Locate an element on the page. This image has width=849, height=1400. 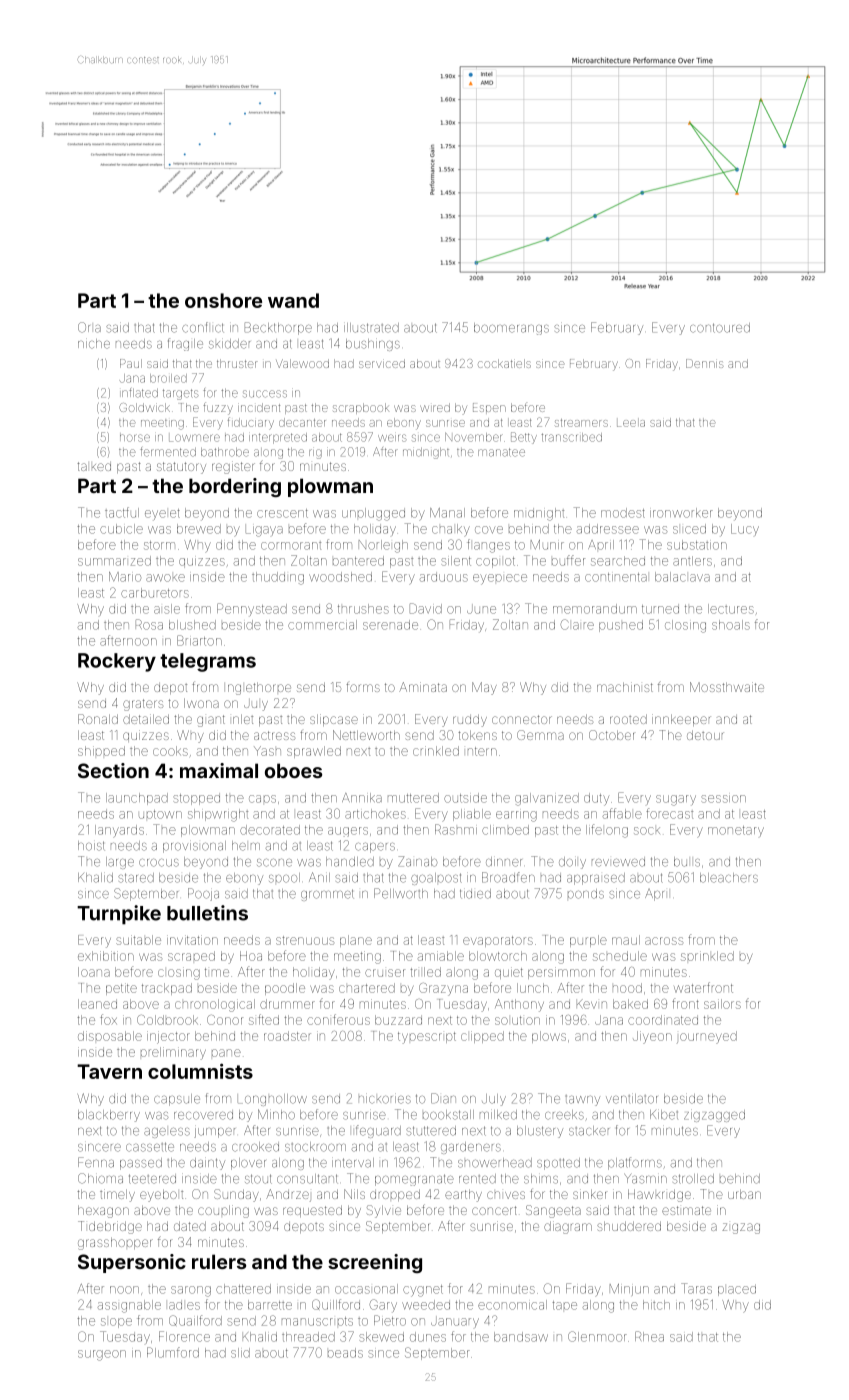
sprinkled is located at coordinates (707, 956).
